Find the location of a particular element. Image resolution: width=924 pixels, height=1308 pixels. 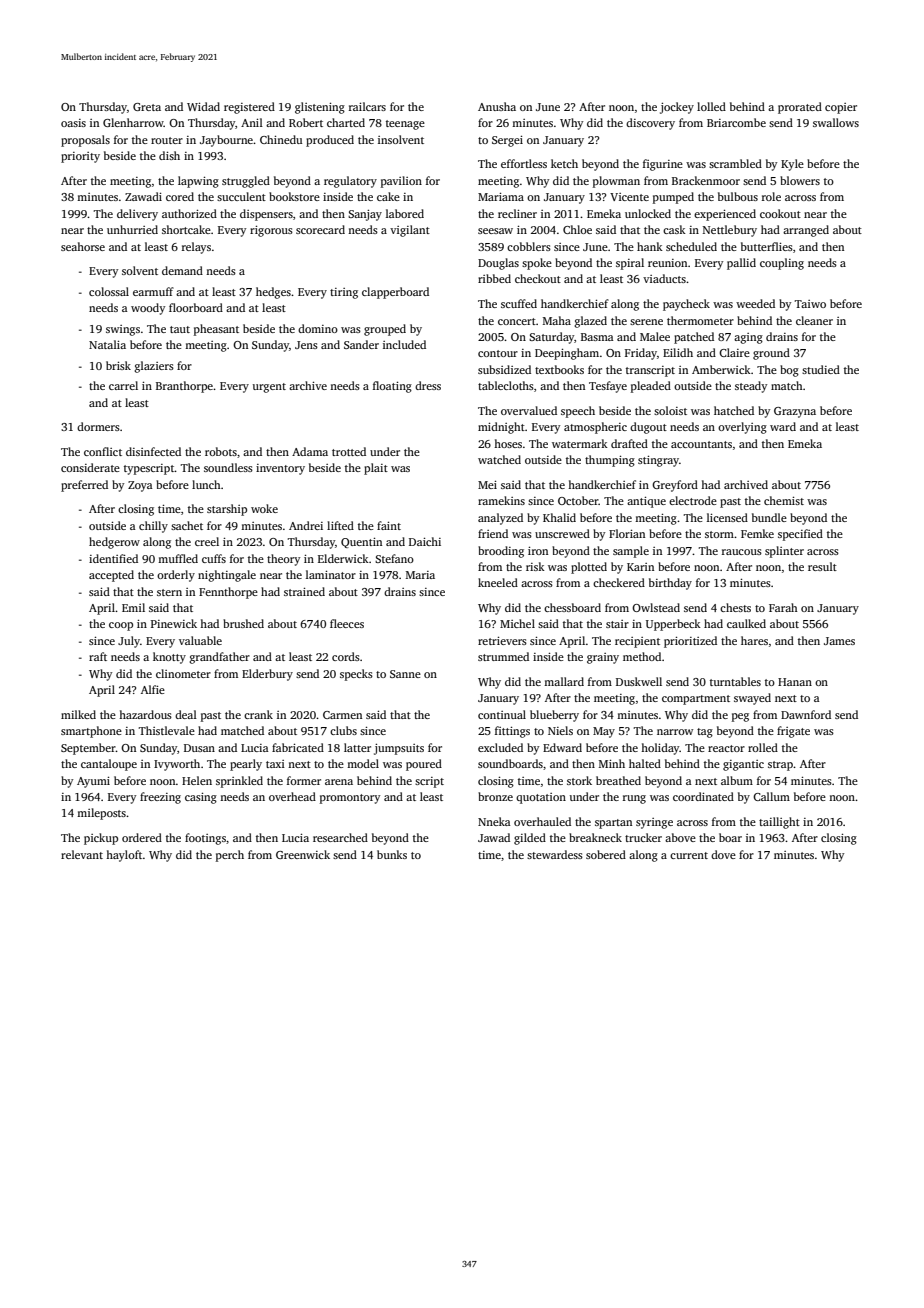

continual is located at coordinates (502, 714).
